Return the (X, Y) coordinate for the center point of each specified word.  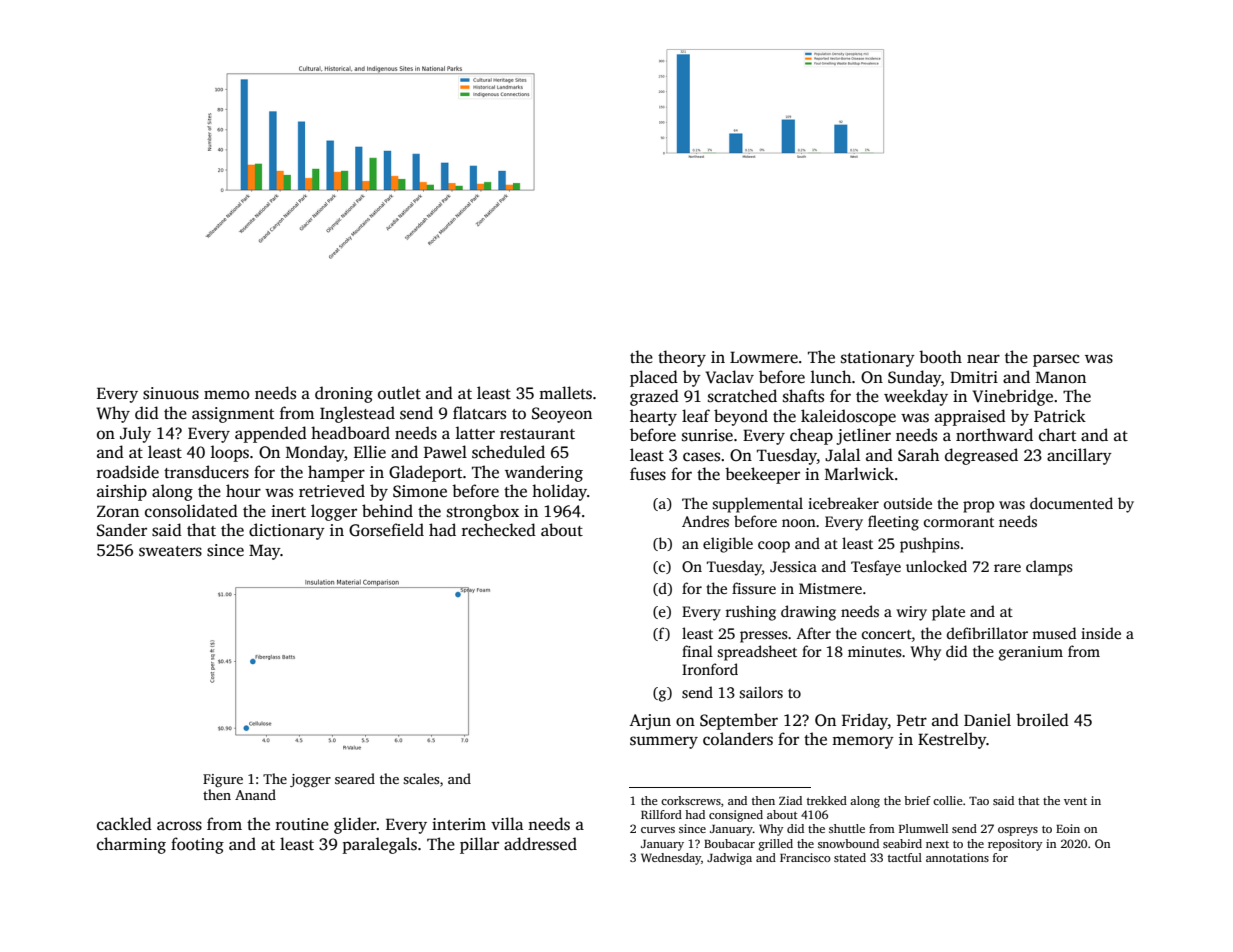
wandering (544, 473)
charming (131, 845)
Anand (255, 794)
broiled (1042, 720)
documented (1071, 503)
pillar (479, 845)
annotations (957, 857)
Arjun (650, 722)
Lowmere (764, 357)
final (697, 651)
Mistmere (830, 588)
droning (344, 394)
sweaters (170, 551)
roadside (128, 472)
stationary (878, 359)
